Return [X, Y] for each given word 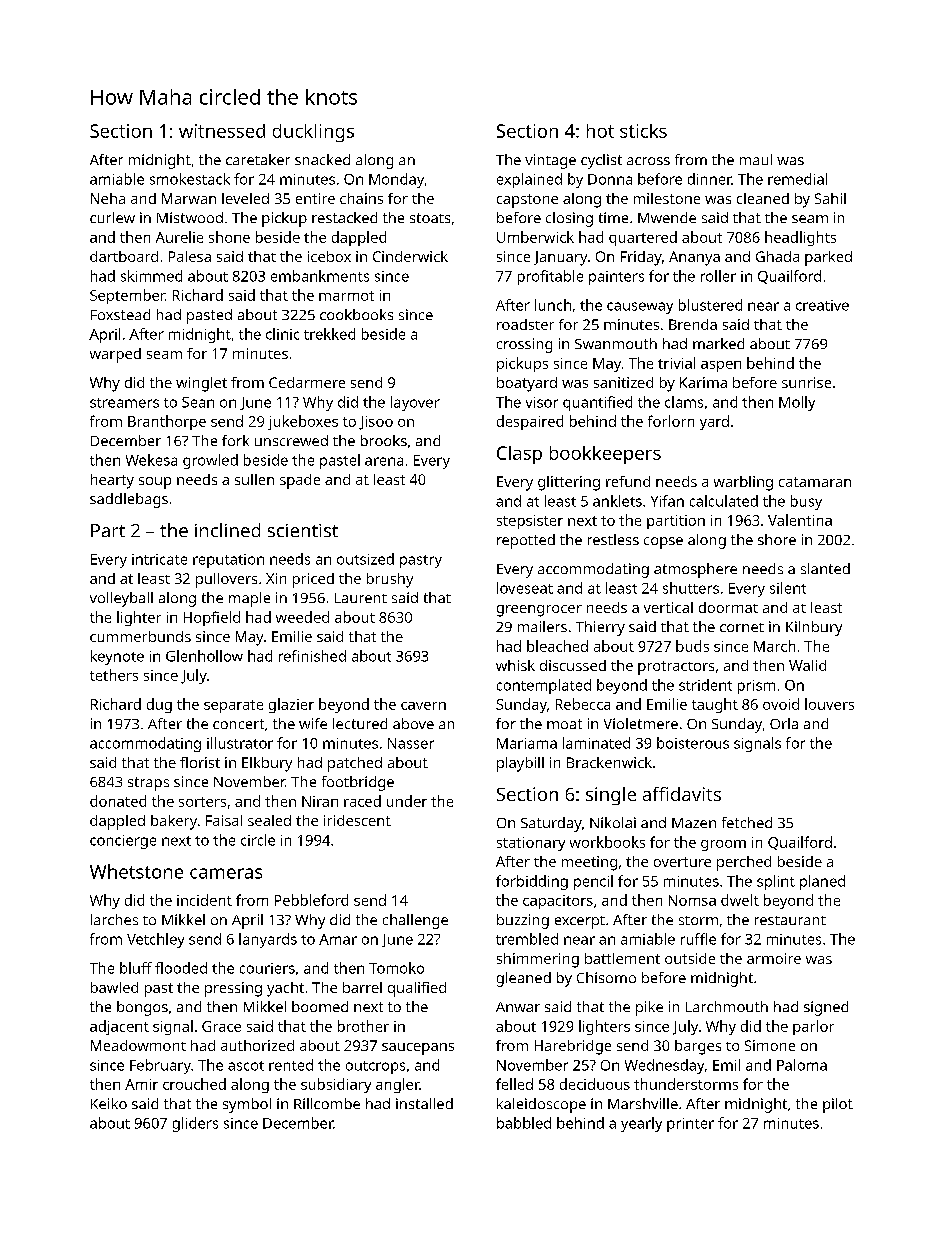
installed [424, 1103]
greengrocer [539, 611]
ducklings [313, 133]
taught [715, 705]
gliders [195, 1124]
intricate [159, 559]
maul [756, 159]
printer [690, 1125]
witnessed [222, 131]
